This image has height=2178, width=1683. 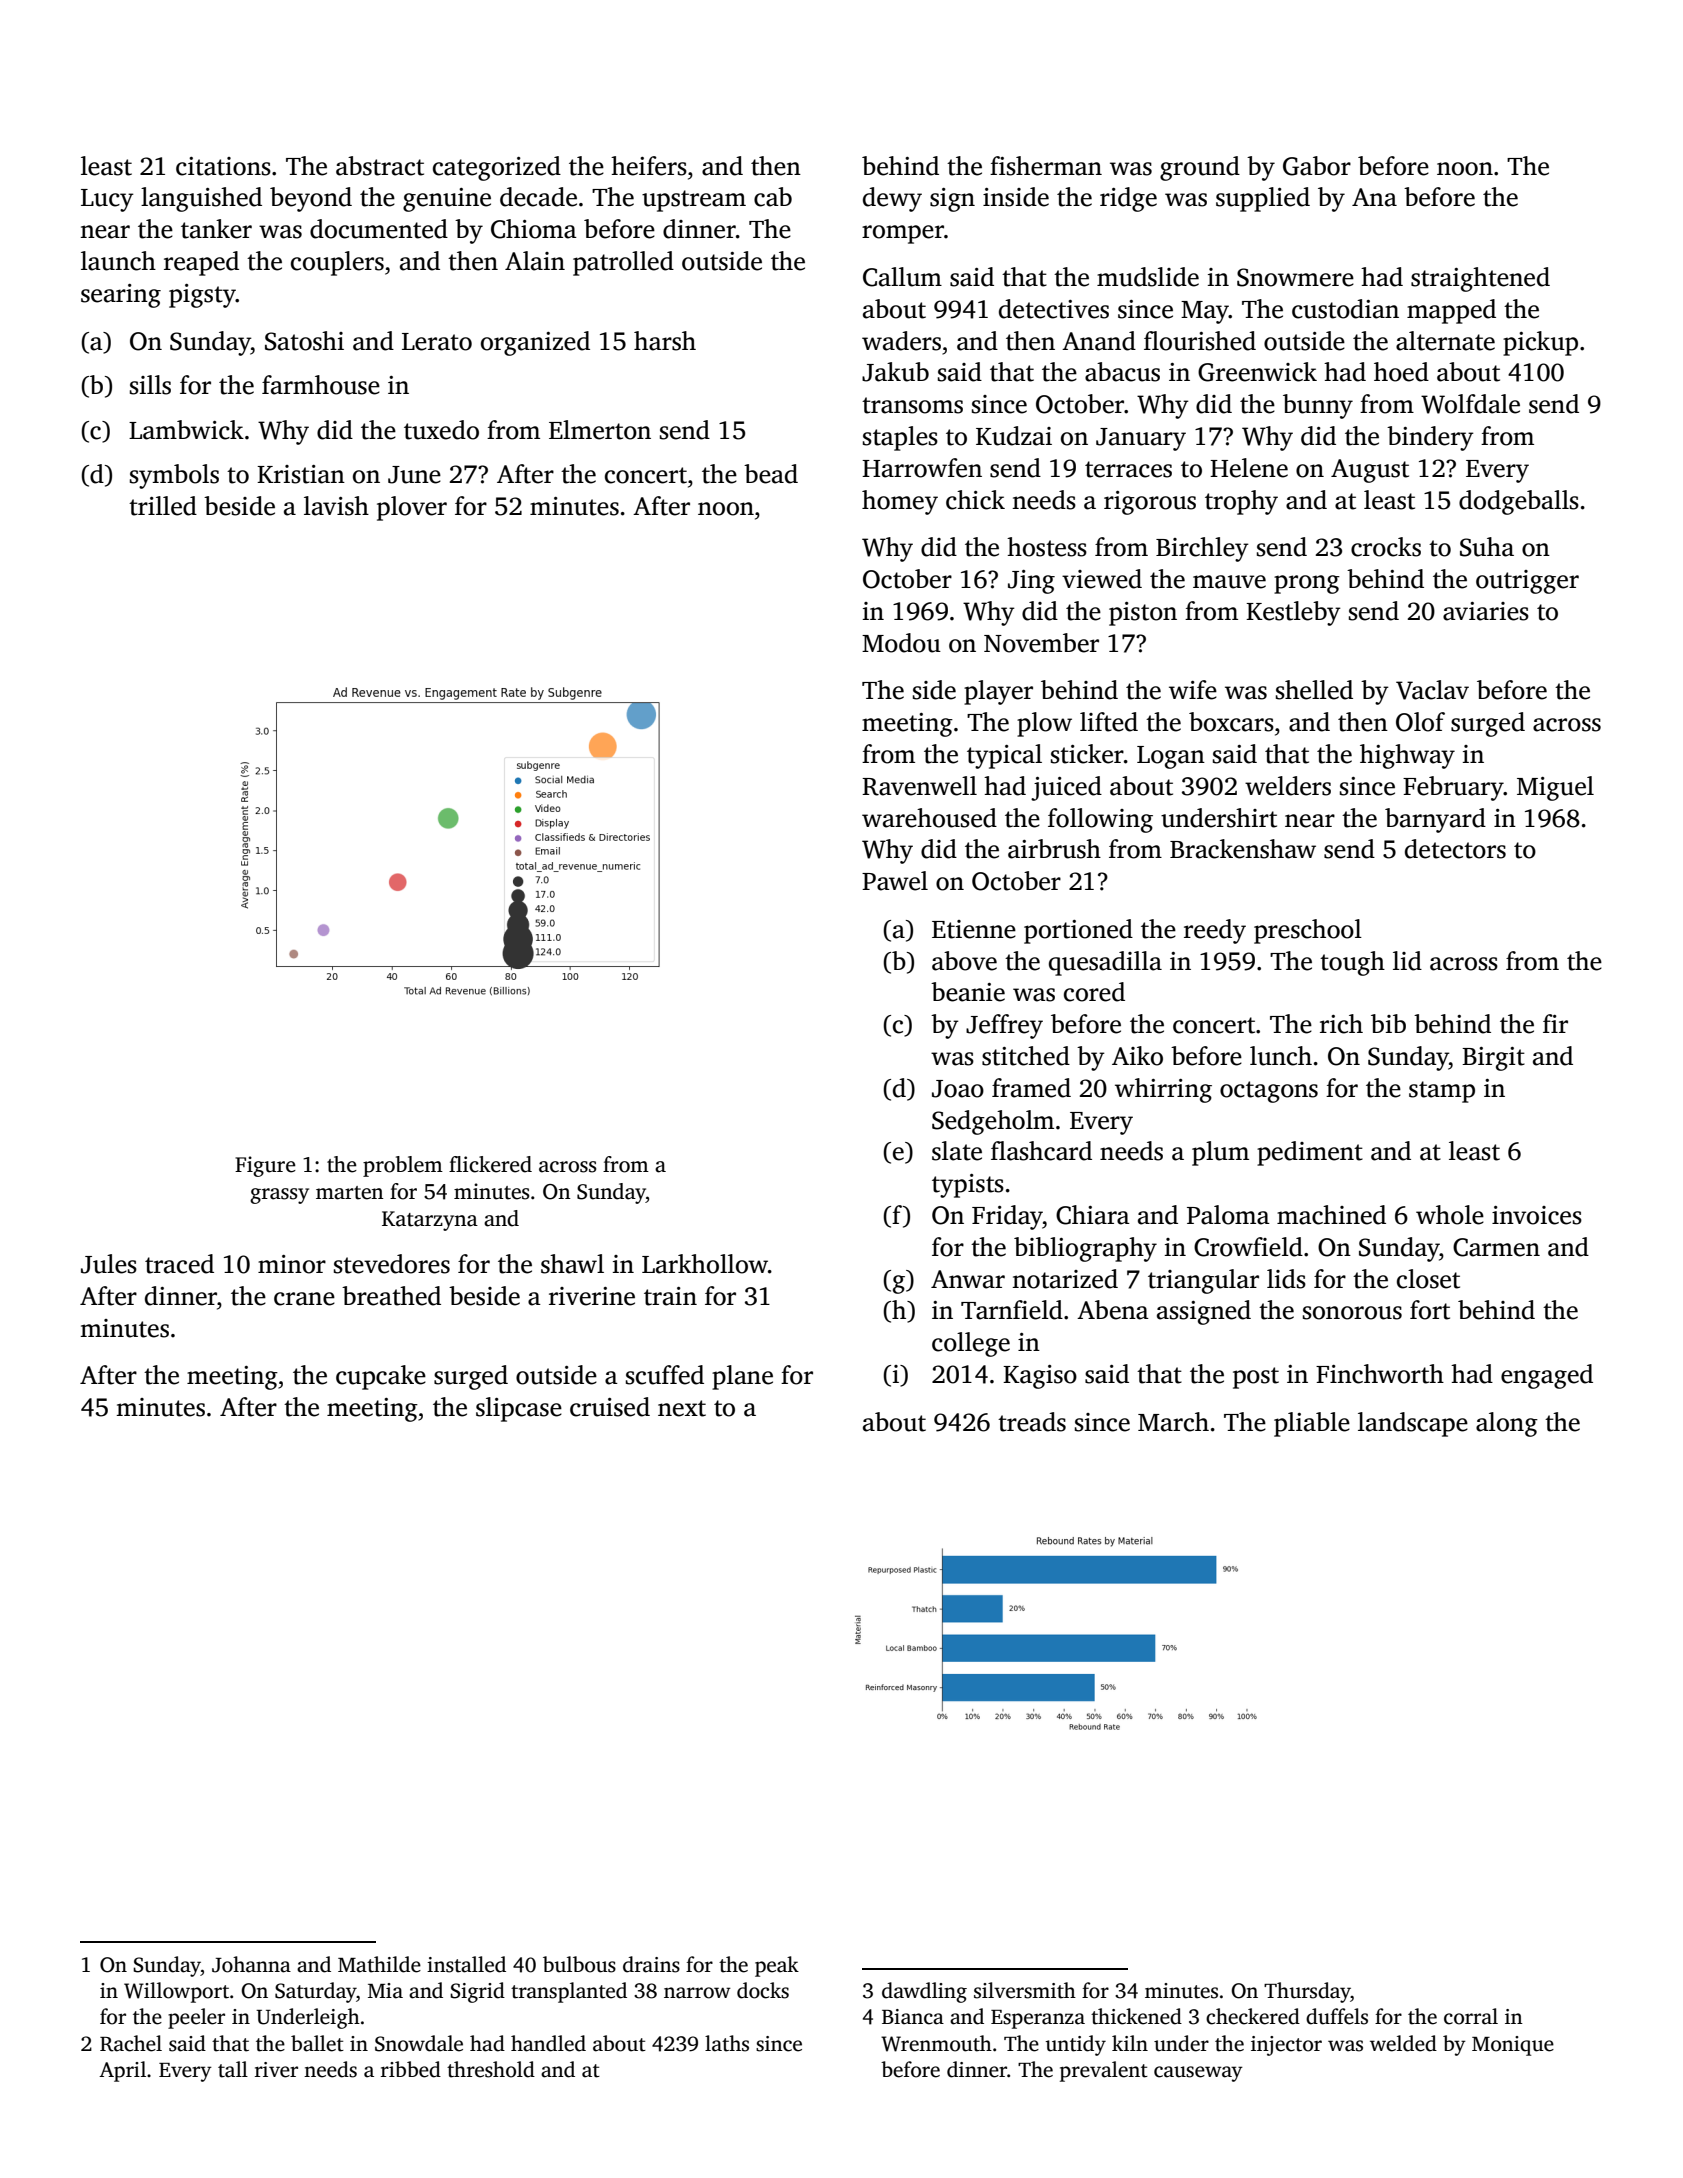 What do you see at coordinates (1317, 166) in the image?
I see `Gabor` at bounding box center [1317, 166].
